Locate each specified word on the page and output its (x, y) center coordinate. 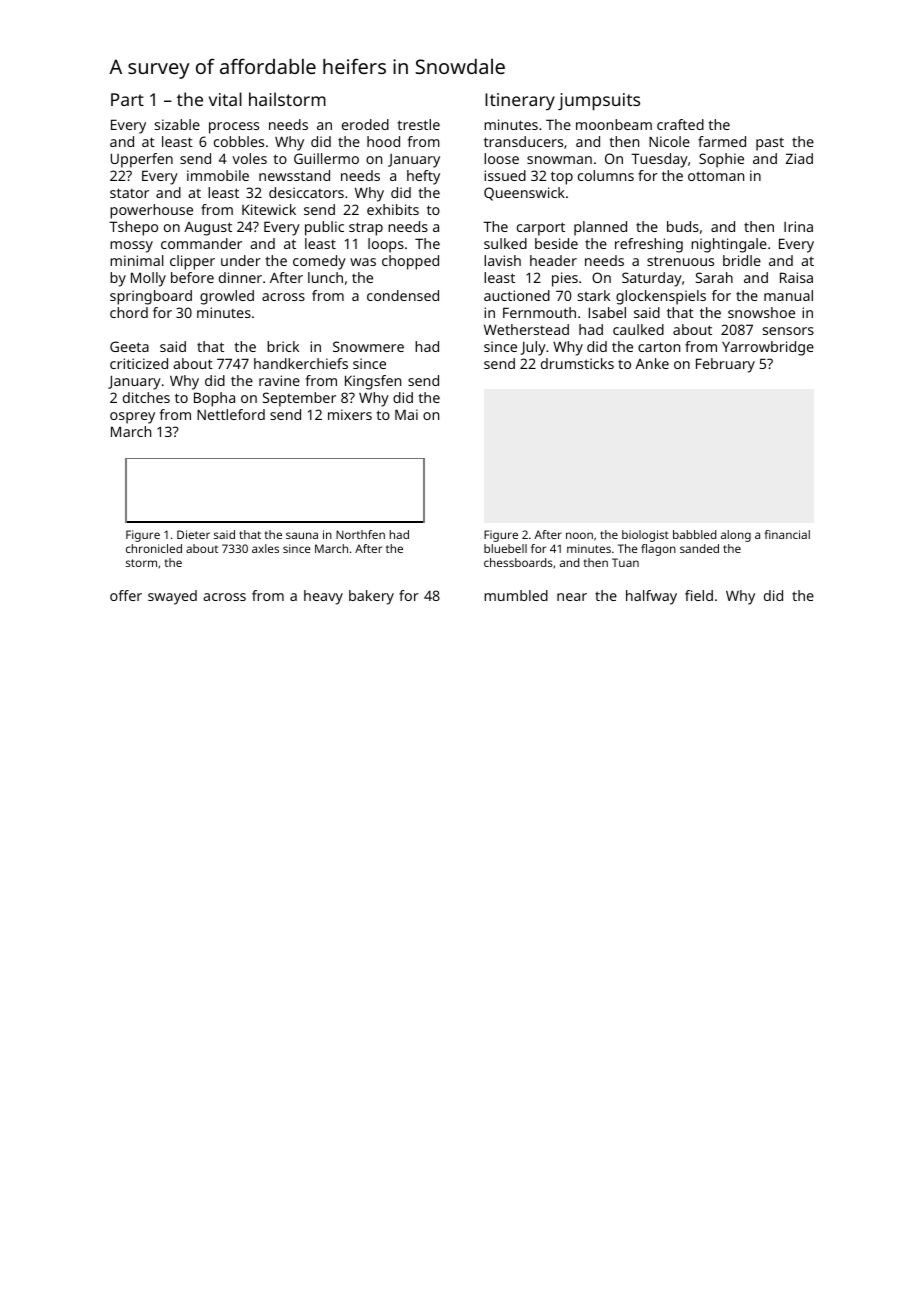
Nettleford (231, 414)
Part (127, 99)
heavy (323, 597)
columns (606, 175)
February (725, 365)
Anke (652, 363)
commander (201, 243)
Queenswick (524, 194)
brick (283, 346)
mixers (350, 414)
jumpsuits (599, 101)
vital (225, 99)
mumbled (516, 595)
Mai (406, 414)
